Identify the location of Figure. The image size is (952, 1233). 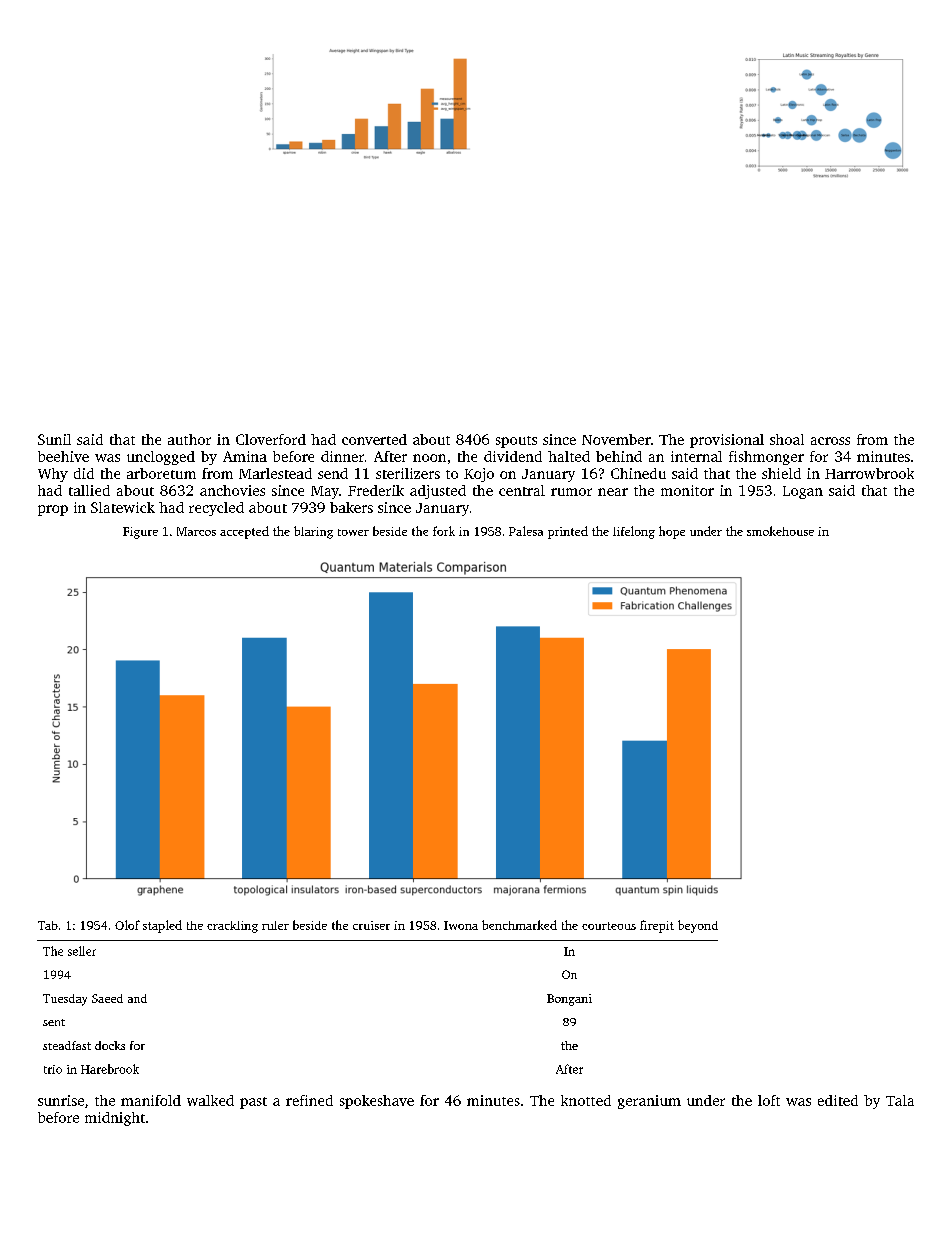
(140, 533).
